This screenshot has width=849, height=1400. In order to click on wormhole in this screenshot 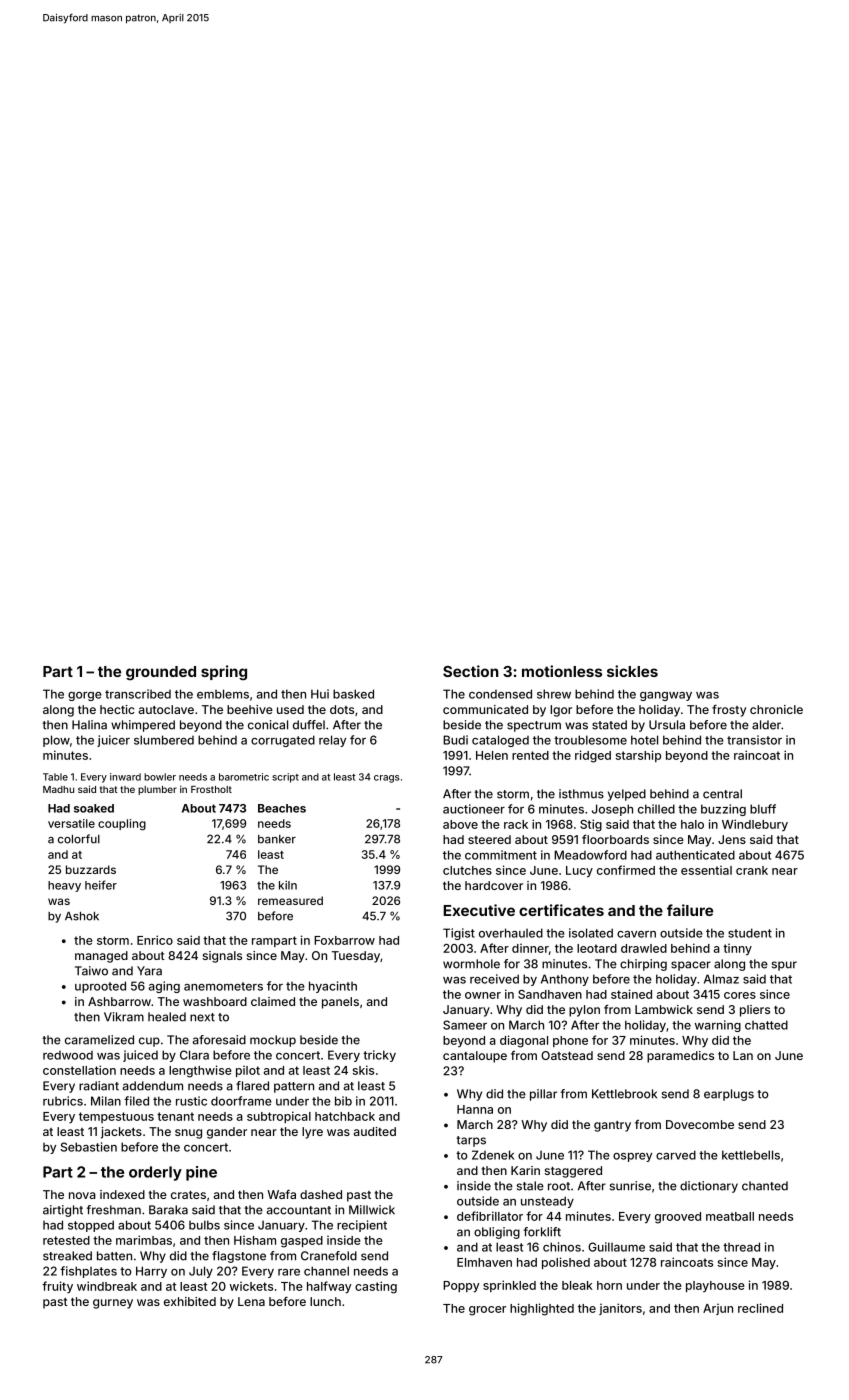, I will do `click(471, 964)`.
